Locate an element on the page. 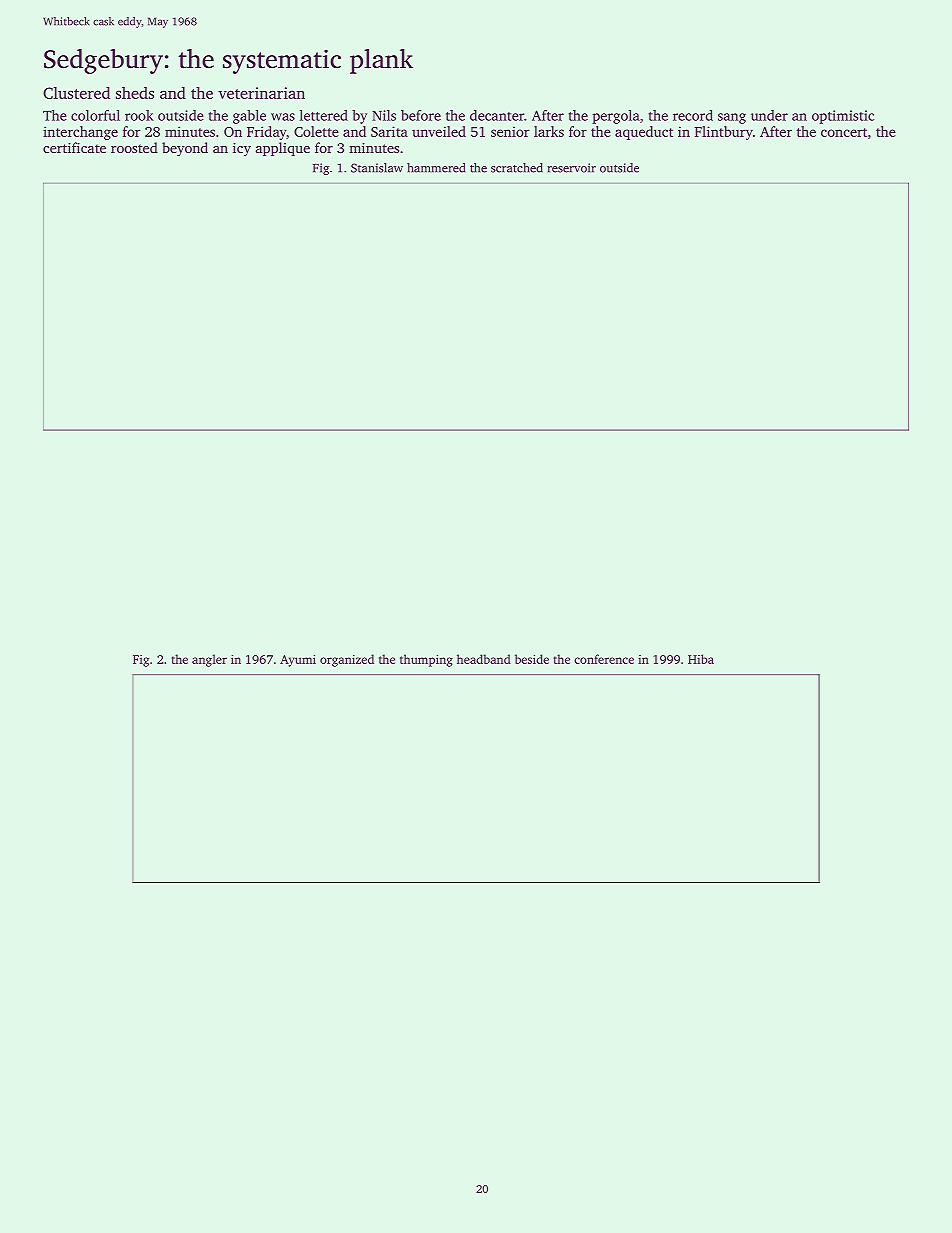 This document has width=952, height=1233. Hiba is located at coordinates (701, 659).
